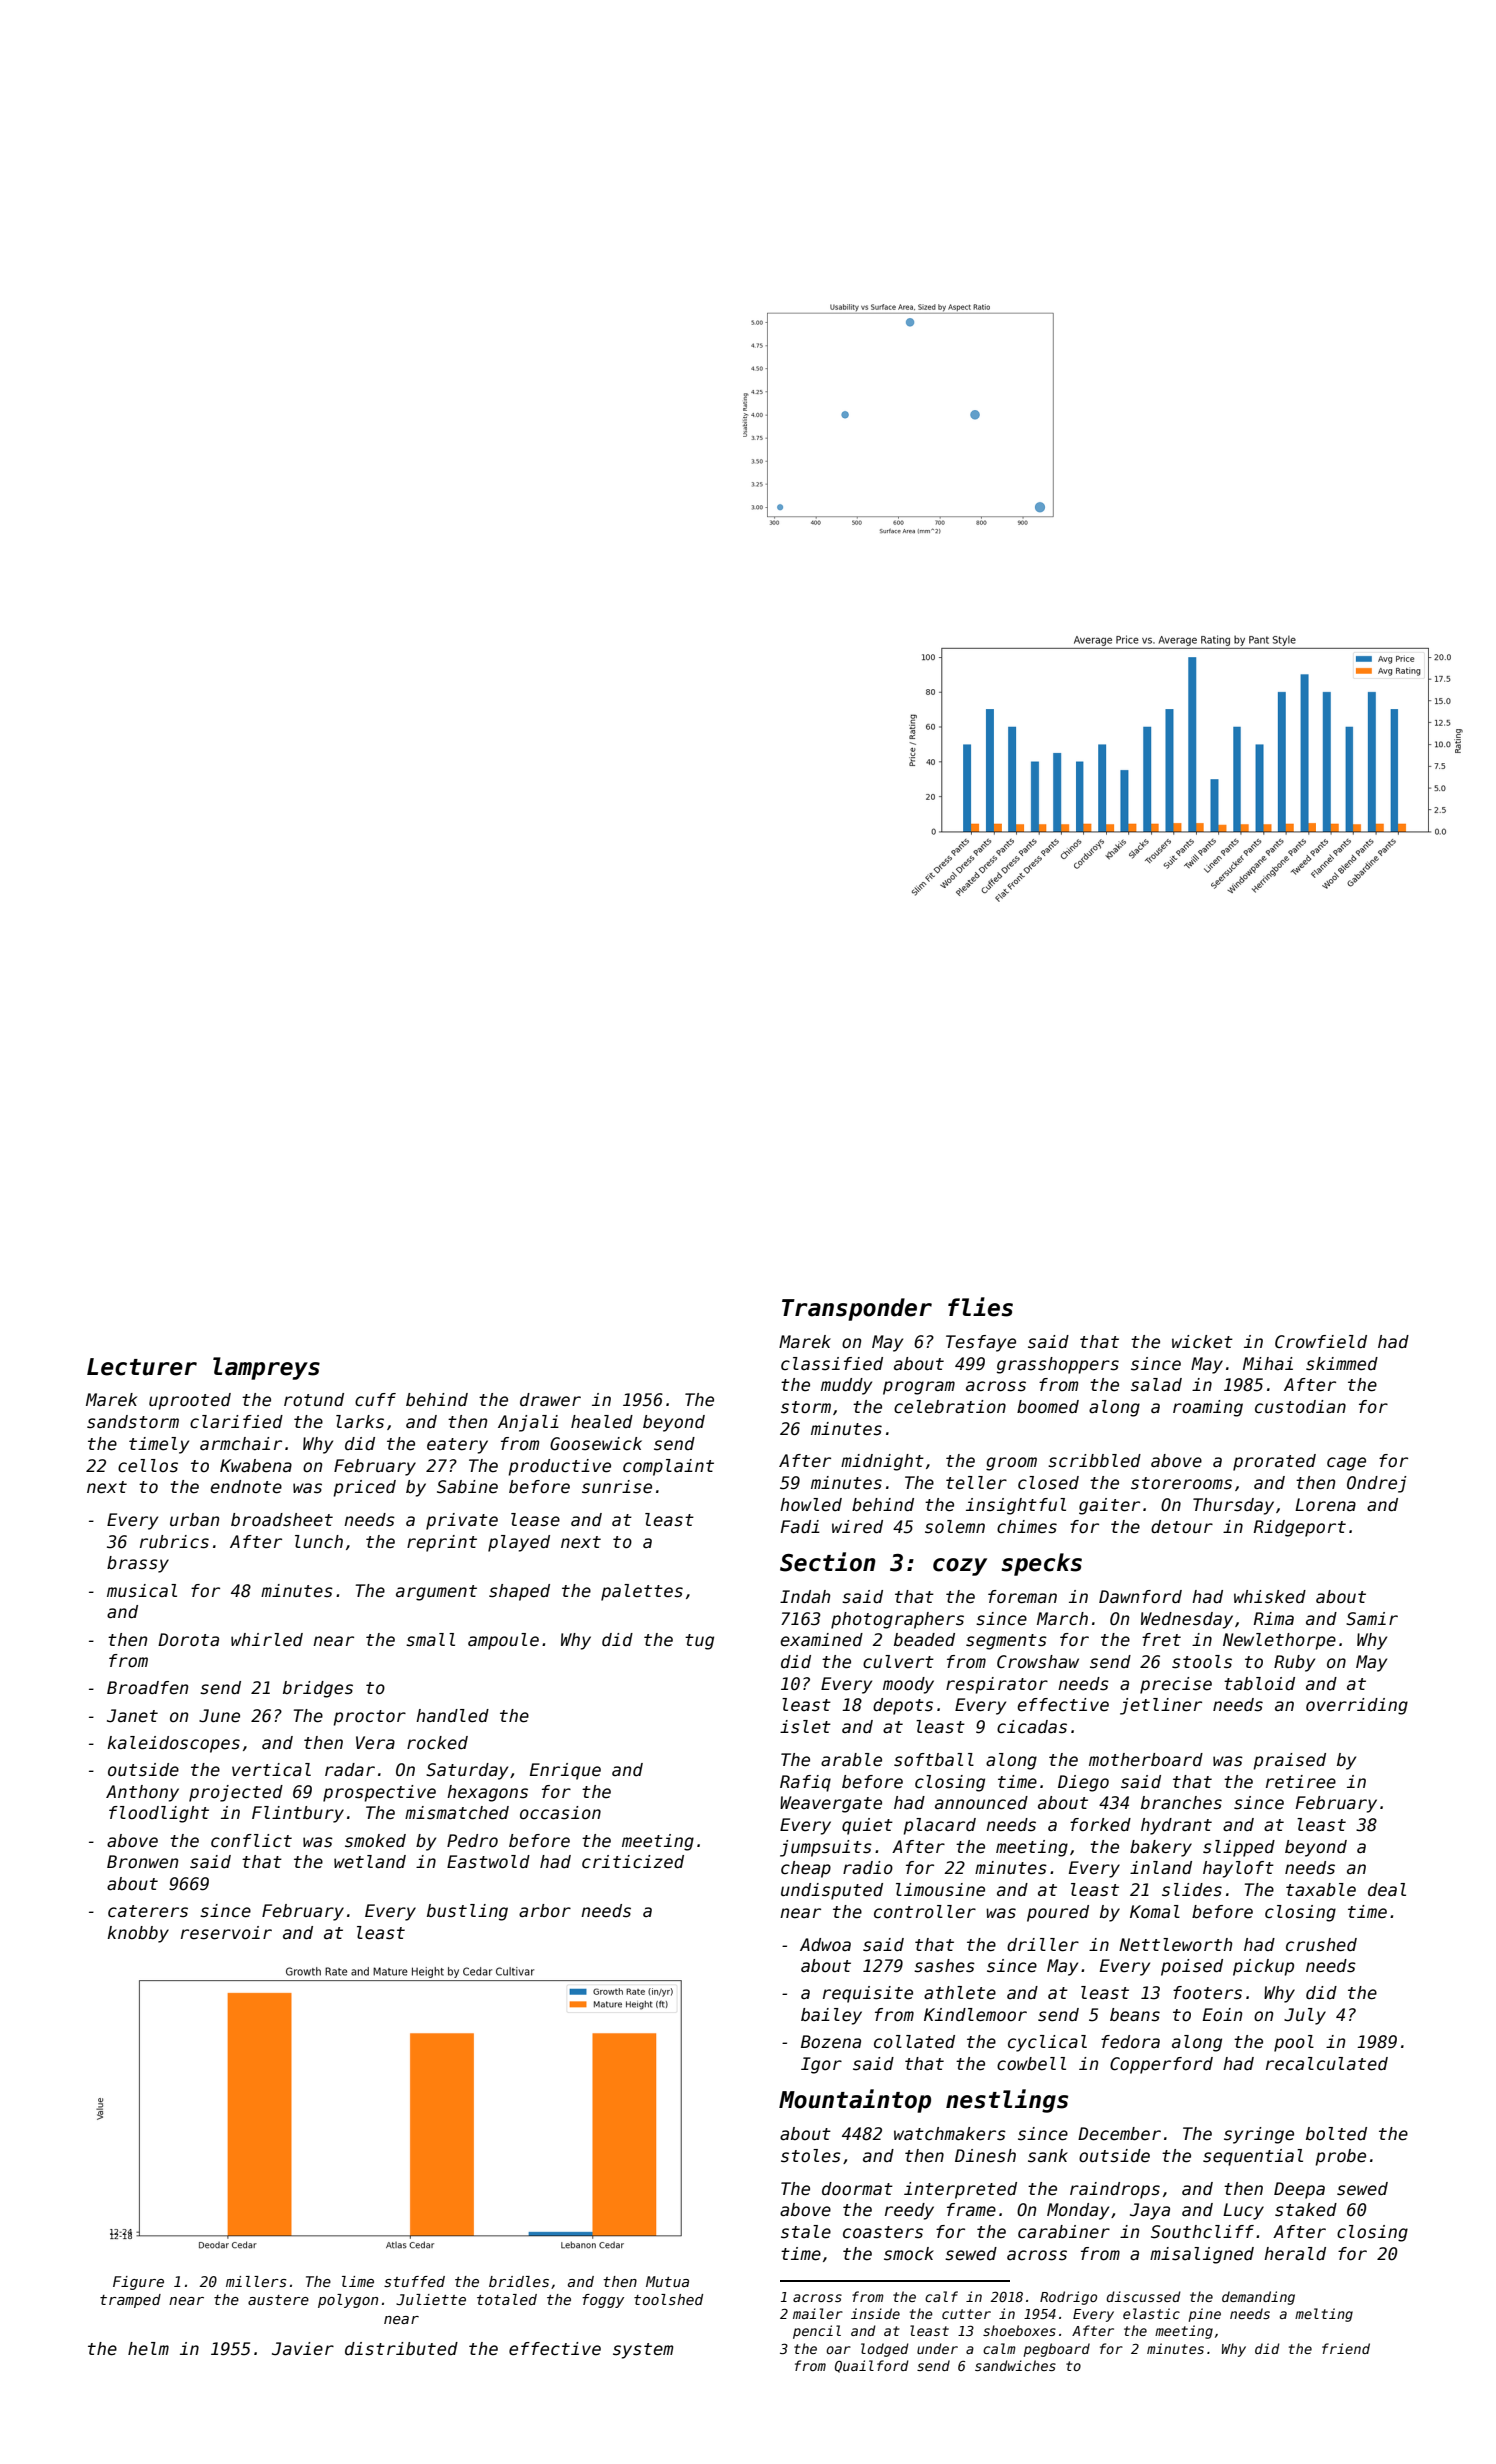 This page has width=1496, height=2464. Describe the element at coordinates (1325, 1505) in the page. I see `Lorena` at that location.
